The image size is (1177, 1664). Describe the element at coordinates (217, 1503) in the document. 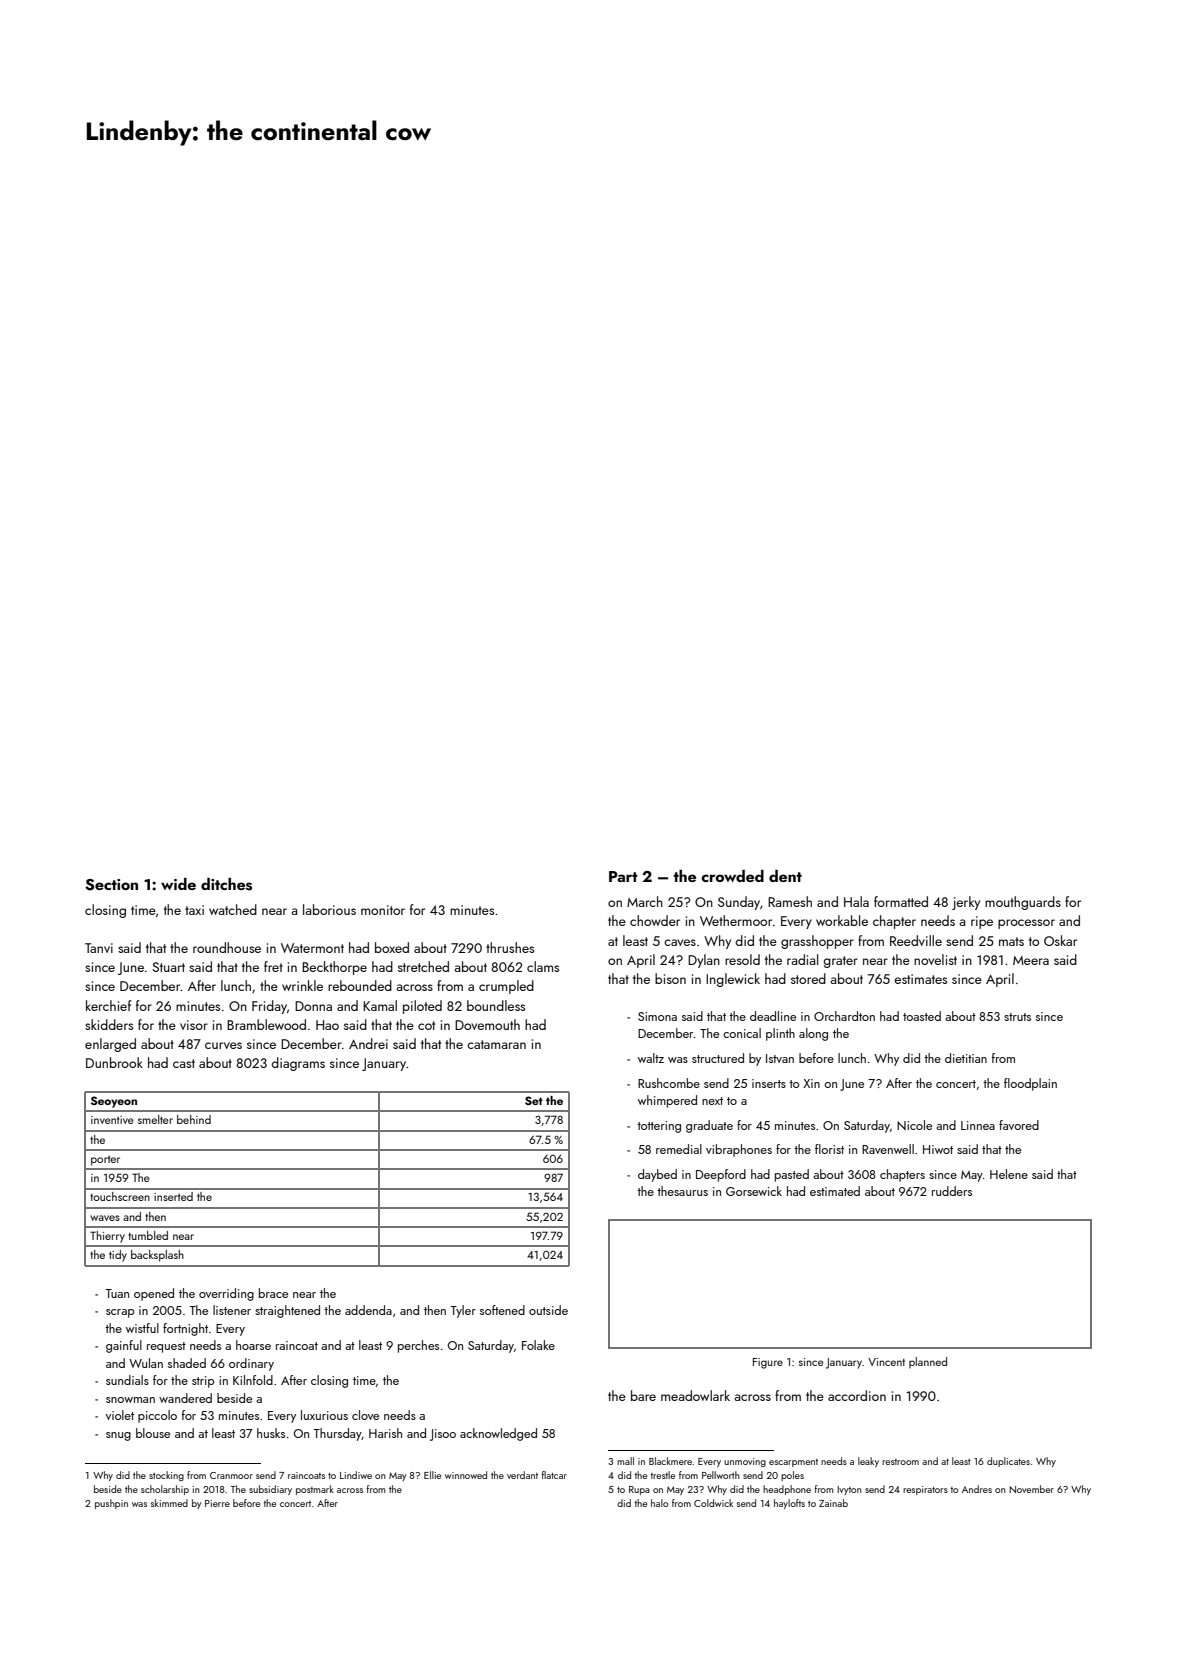

I see `Pierre` at that location.
